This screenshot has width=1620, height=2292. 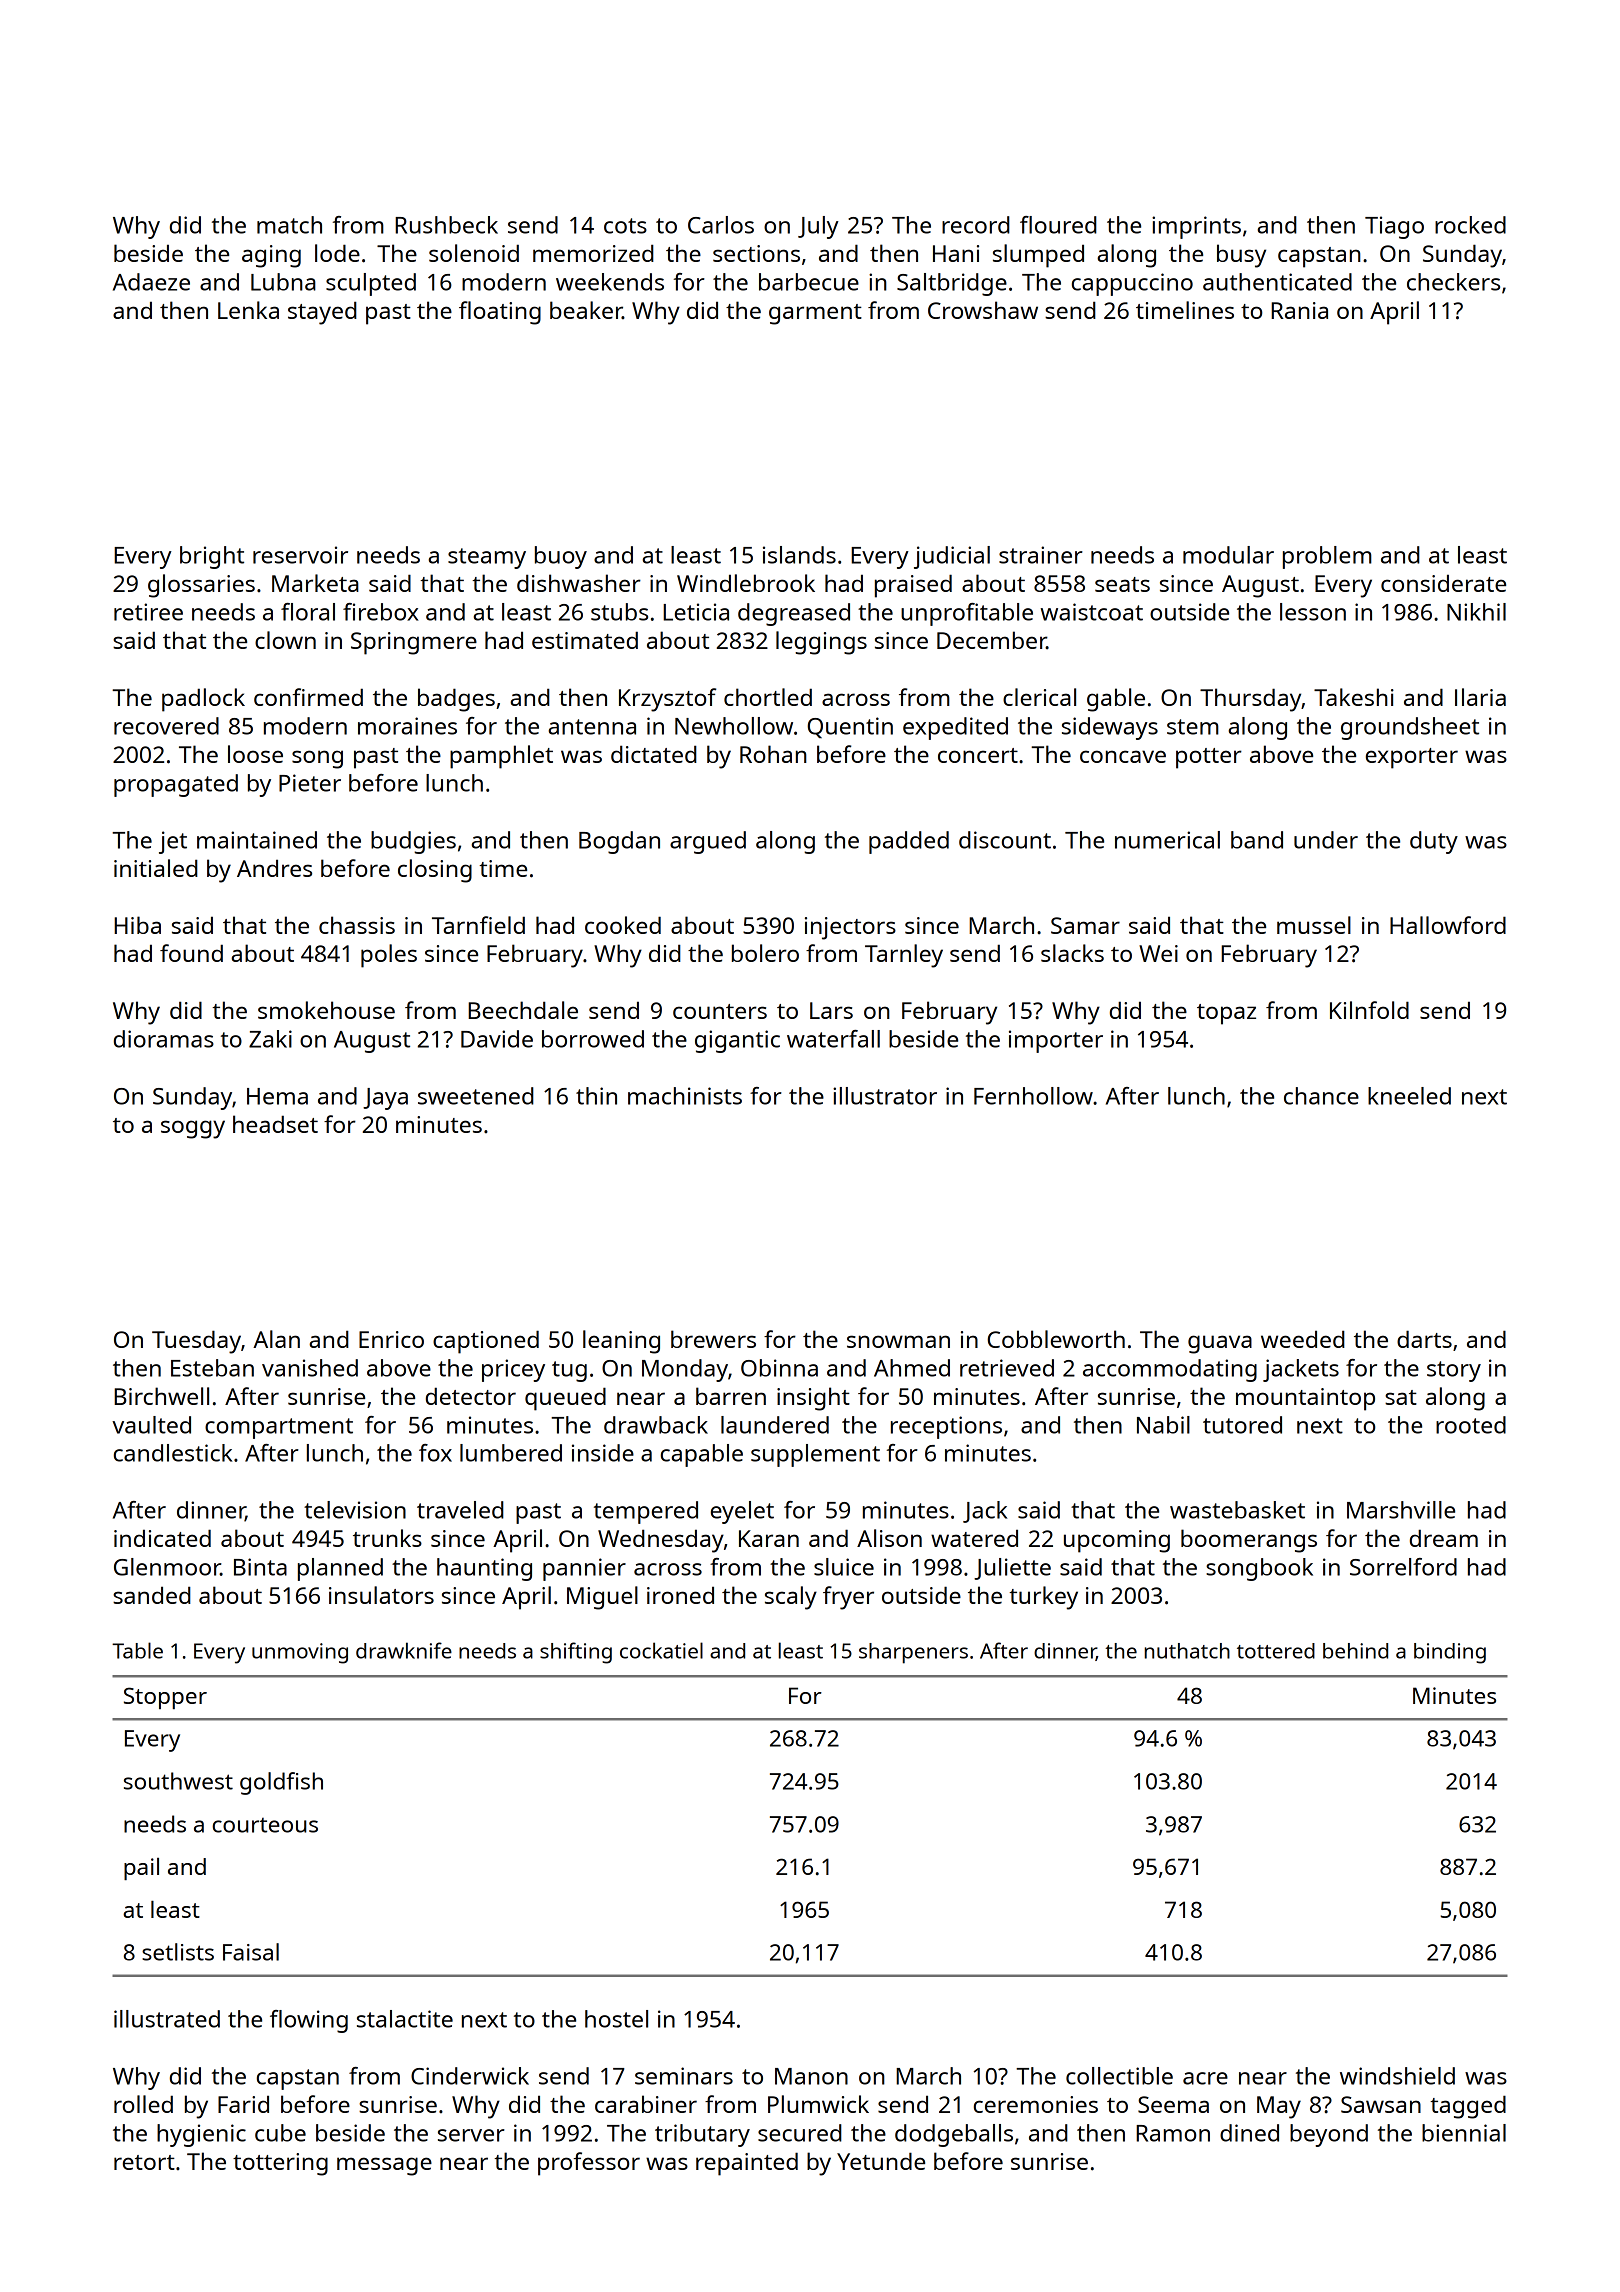 I want to click on Fernhollow, so click(x=1033, y=1096).
